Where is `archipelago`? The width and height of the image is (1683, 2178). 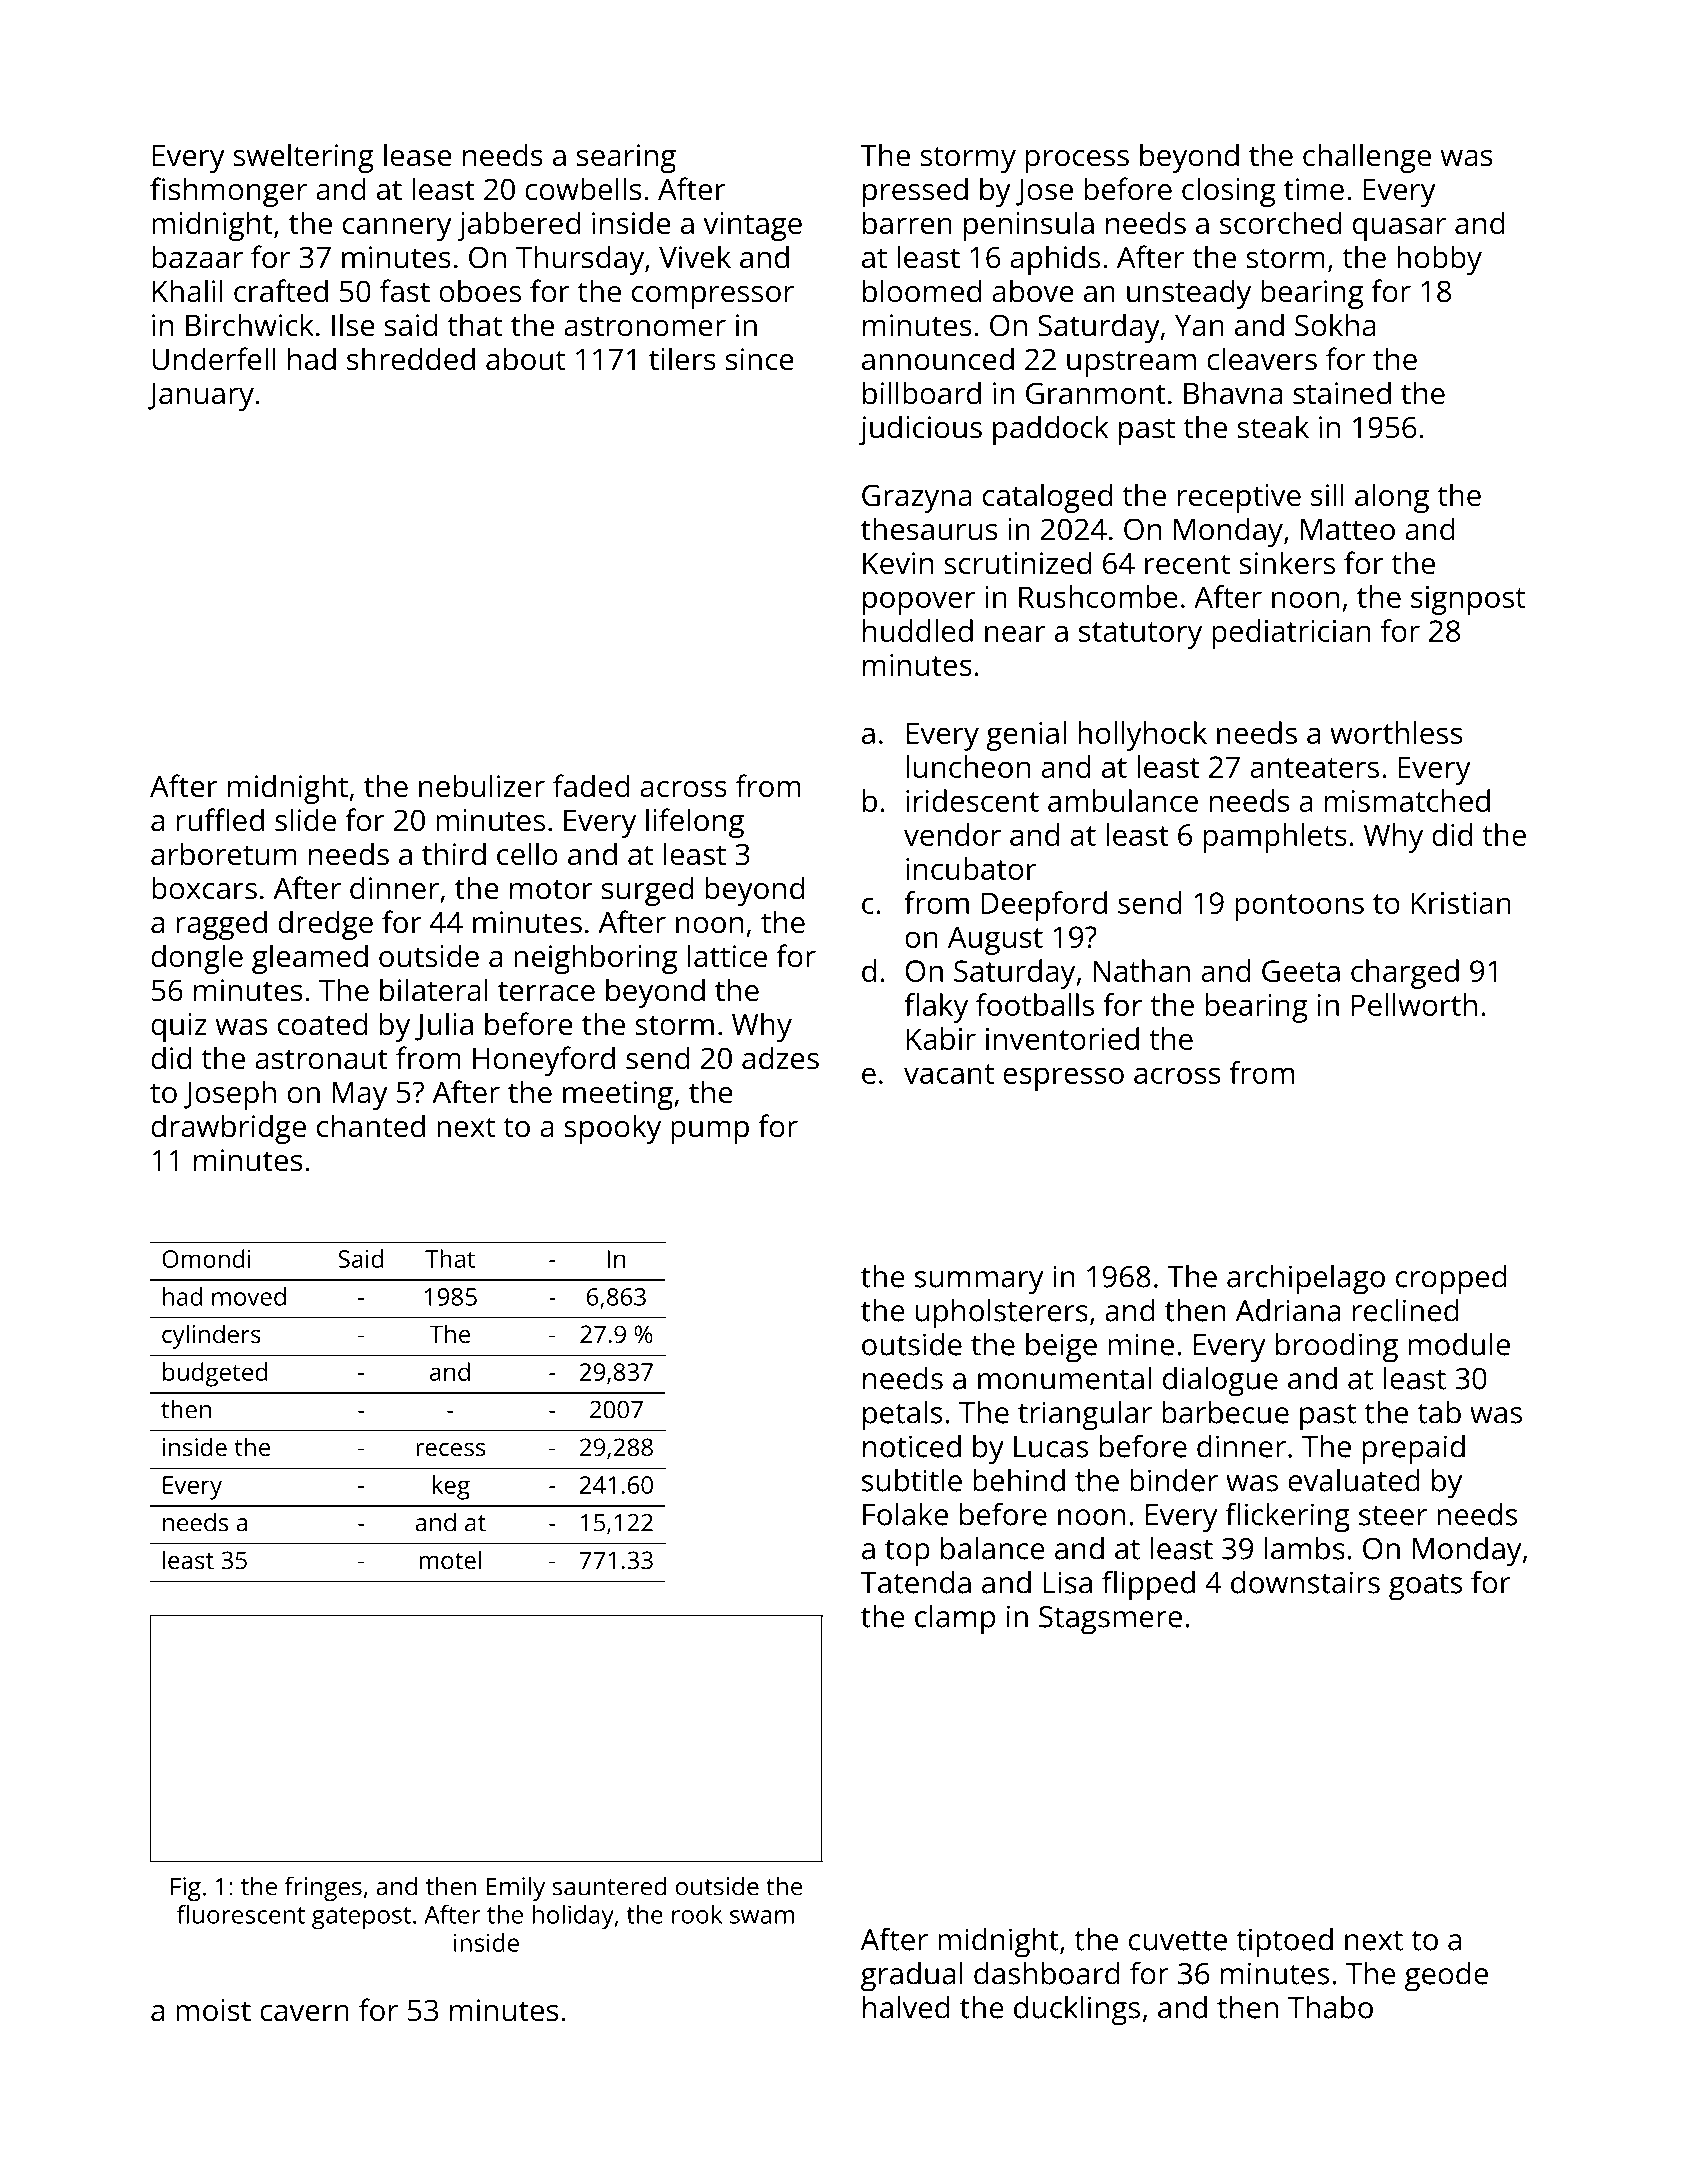
archipelago is located at coordinates (1306, 1280).
